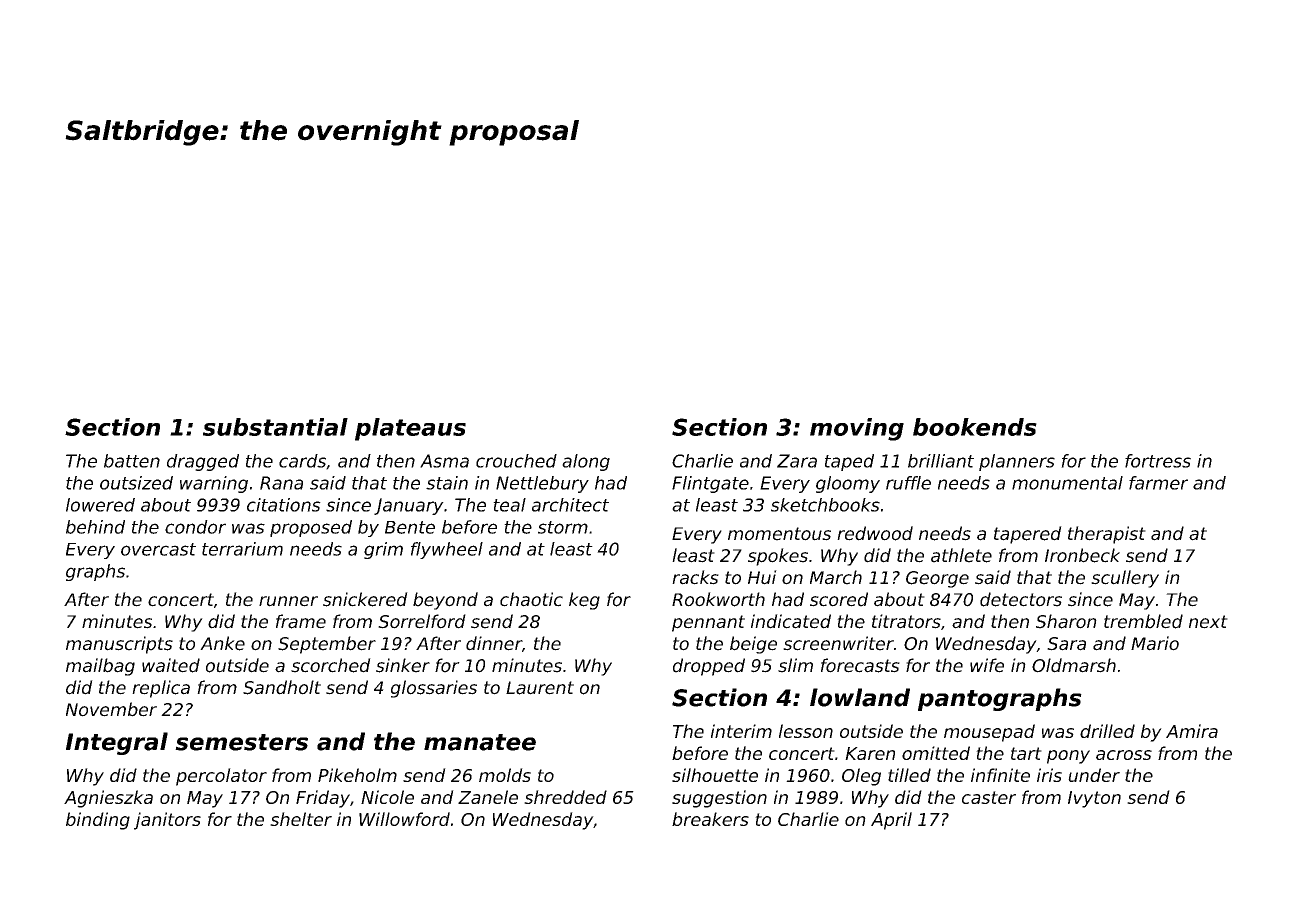 The height and width of the image is (924, 1308). I want to click on Flintgate, so click(710, 484).
